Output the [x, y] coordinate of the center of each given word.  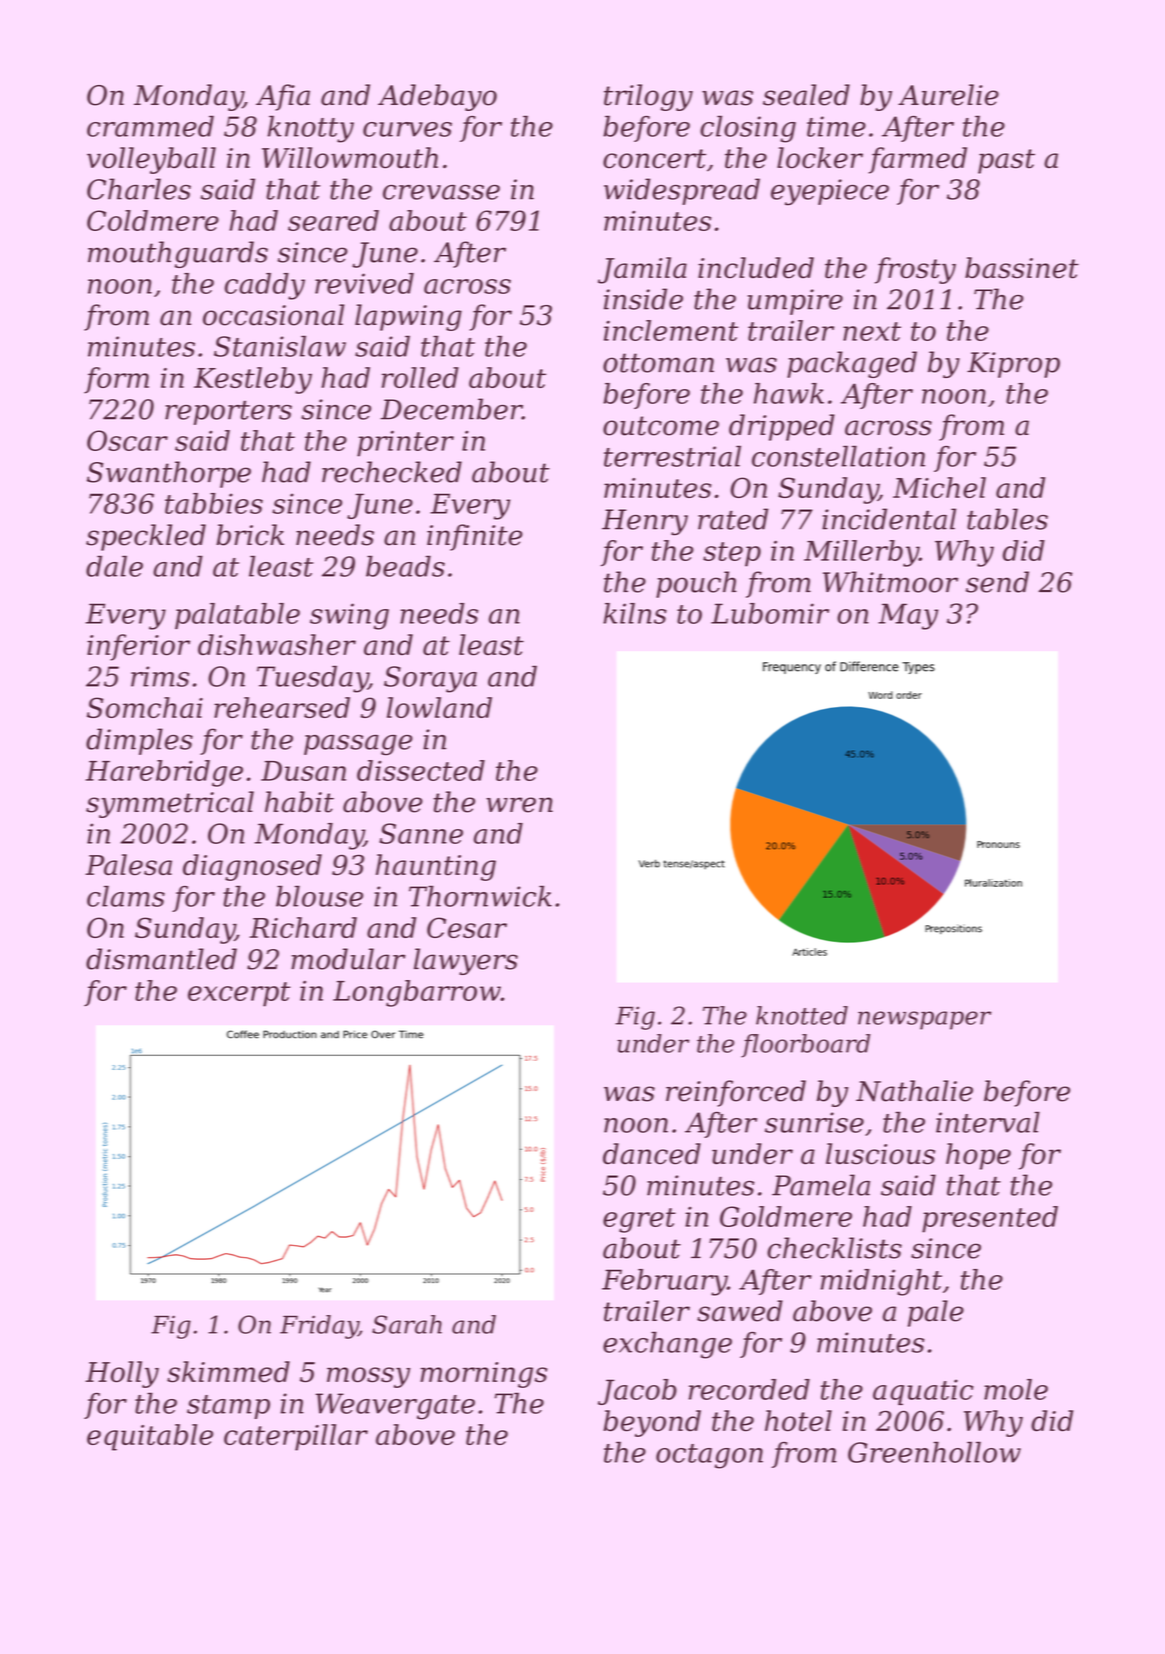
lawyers [466, 961]
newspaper [924, 1020]
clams [126, 896]
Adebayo [437, 97]
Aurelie [948, 95]
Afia [283, 97]
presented [990, 1219]
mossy [368, 1377]
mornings [483, 1375]
